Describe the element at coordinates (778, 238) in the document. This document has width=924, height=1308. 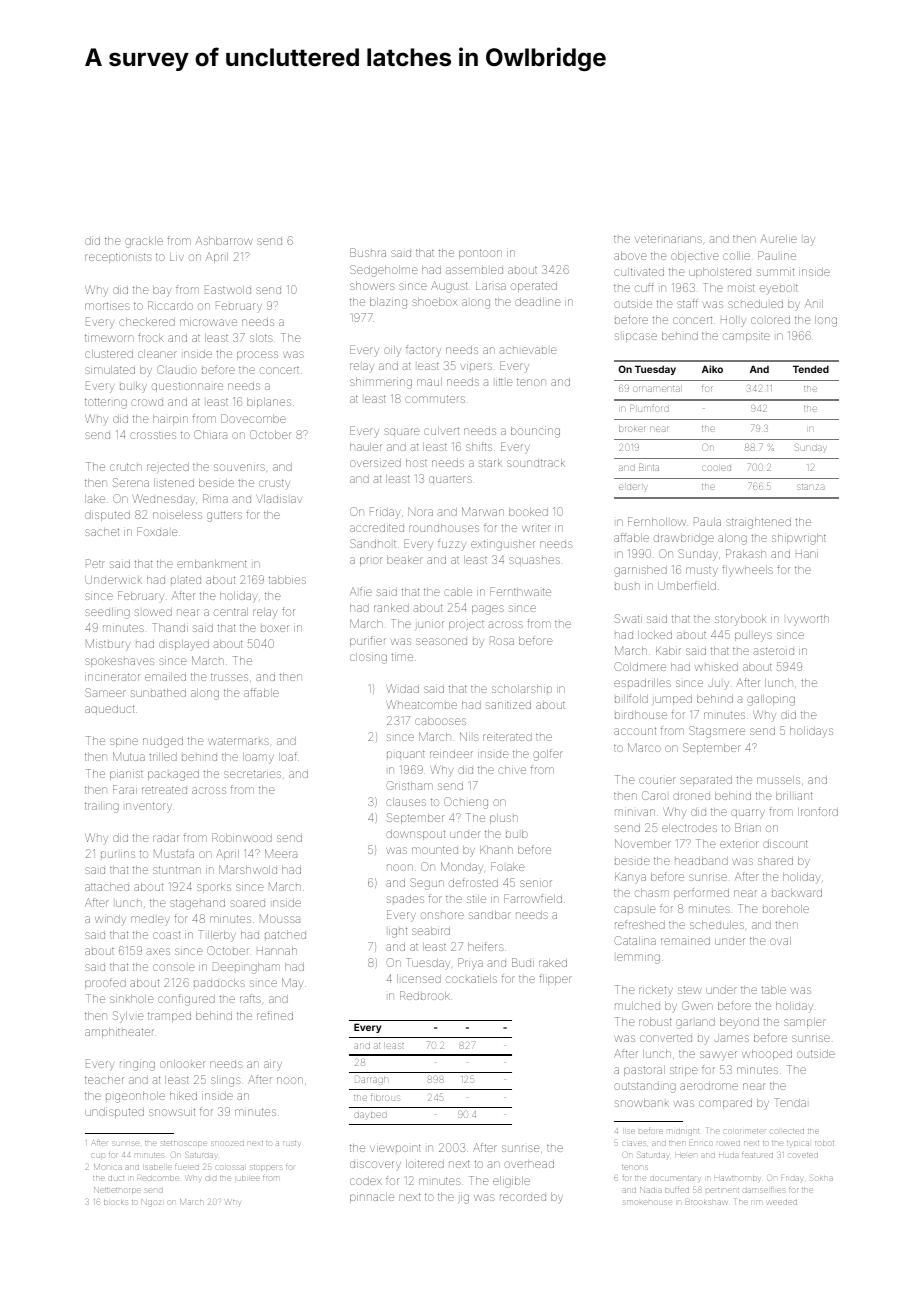
I see `Aurelie` at that location.
